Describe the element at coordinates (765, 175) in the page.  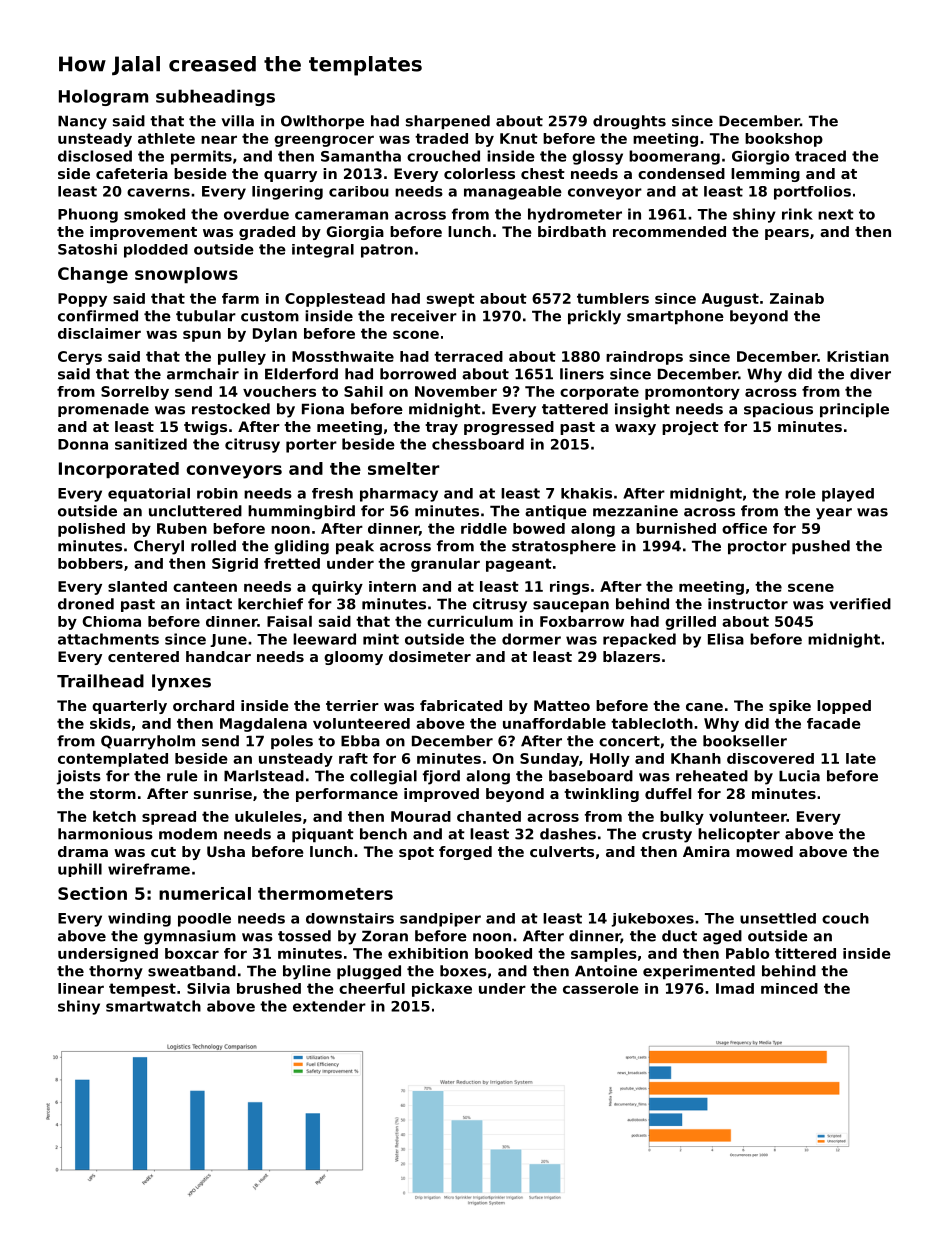
I see `lemming` at that location.
